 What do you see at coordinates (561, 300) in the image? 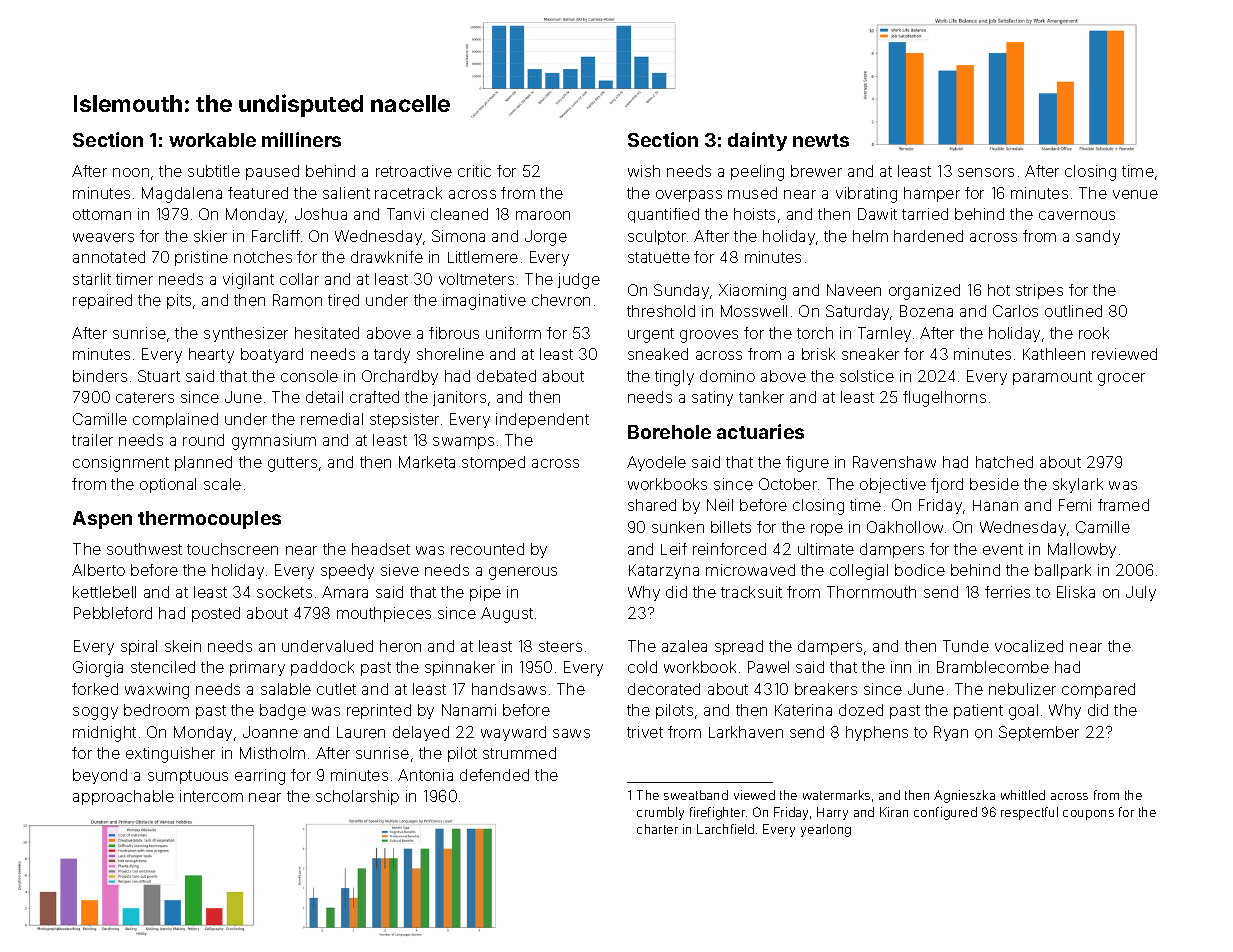
I see `chevron` at bounding box center [561, 300].
